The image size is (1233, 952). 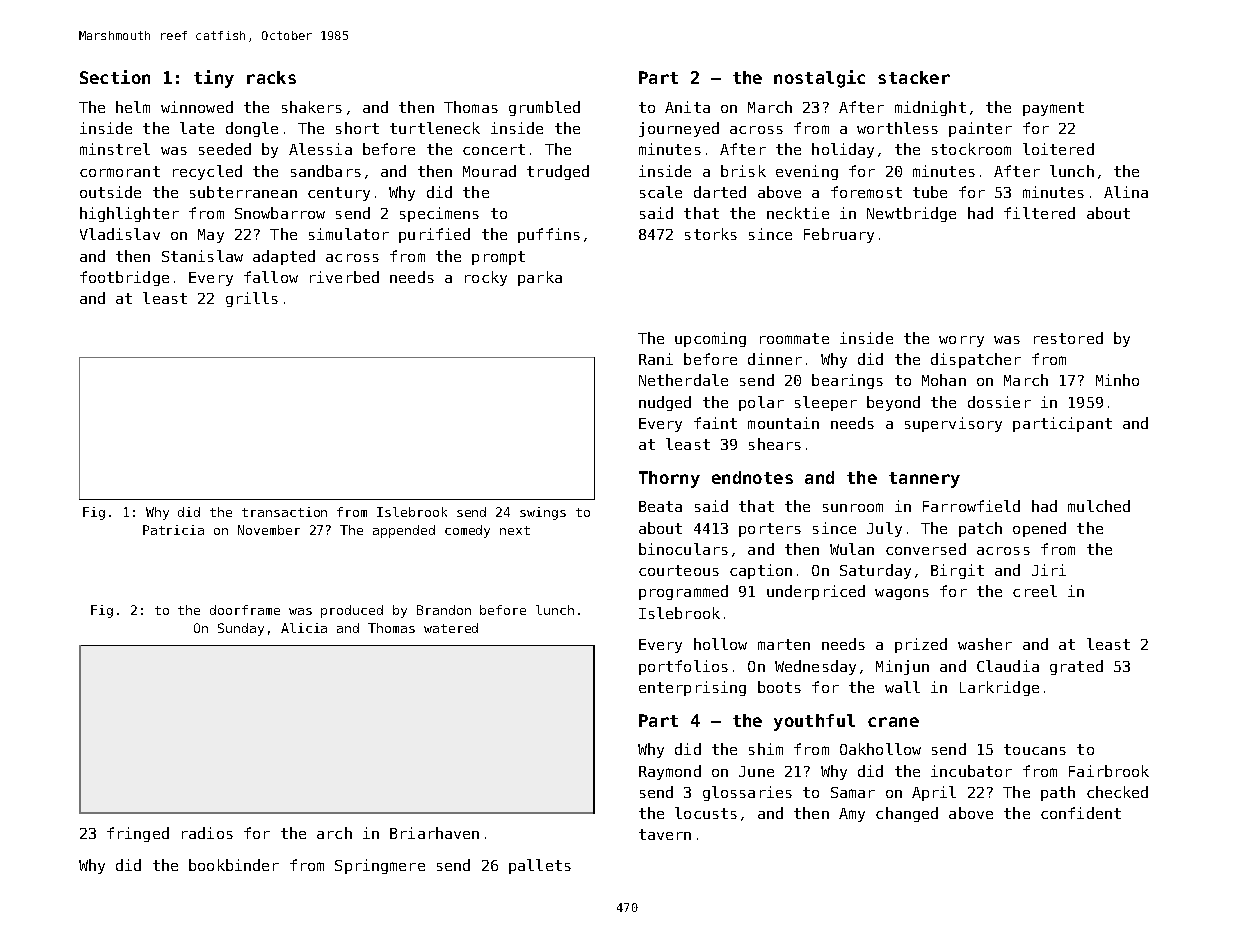 I want to click on nudged, so click(x=665, y=403).
